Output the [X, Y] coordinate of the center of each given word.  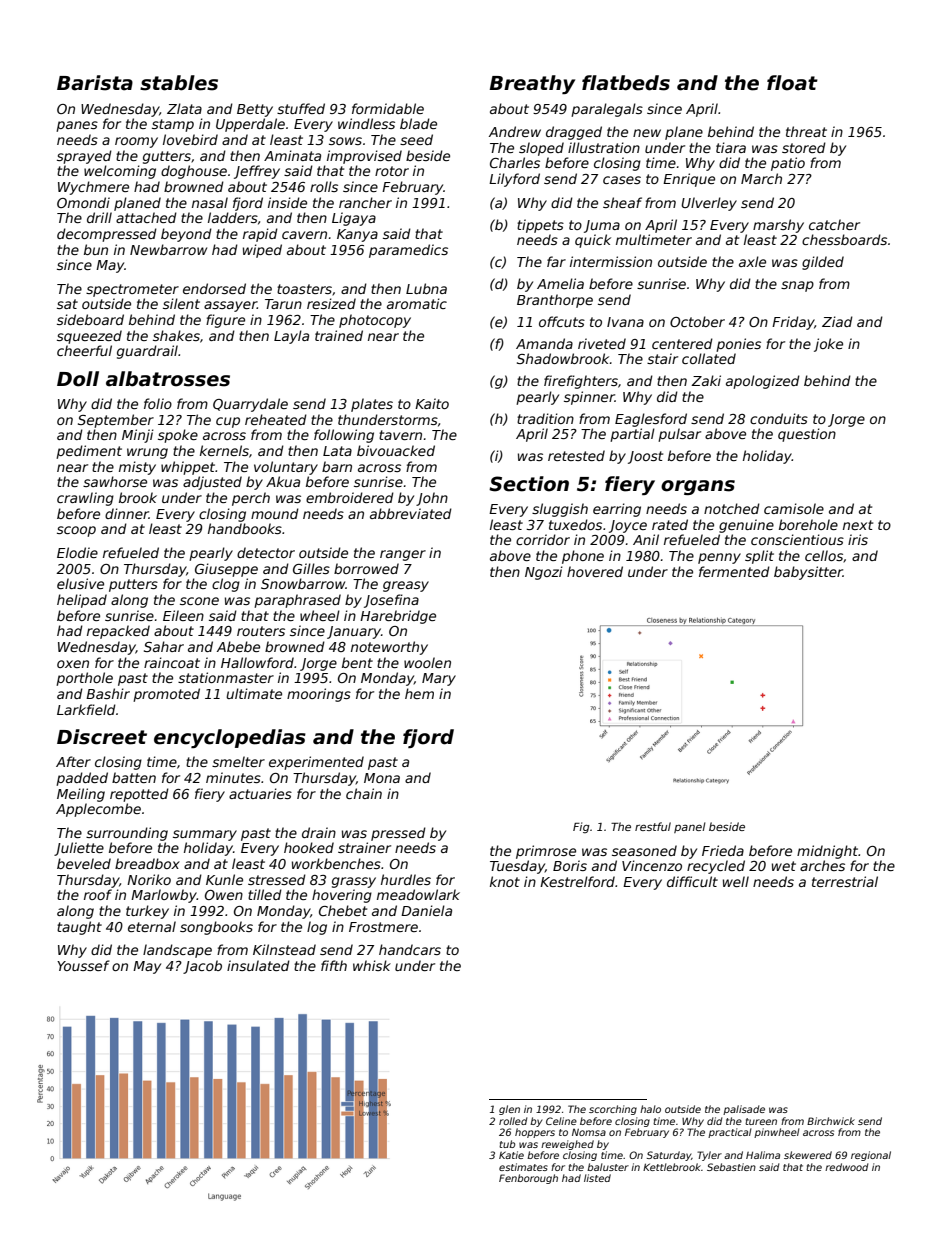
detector [266, 552]
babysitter [808, 573]
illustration [604, 147]
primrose [546, 852]
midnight [827, 852]
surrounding [127, 834]
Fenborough [528, 1179]
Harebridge [398, 617]
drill [99, 217]
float [792, 83]
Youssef [83, 965]
